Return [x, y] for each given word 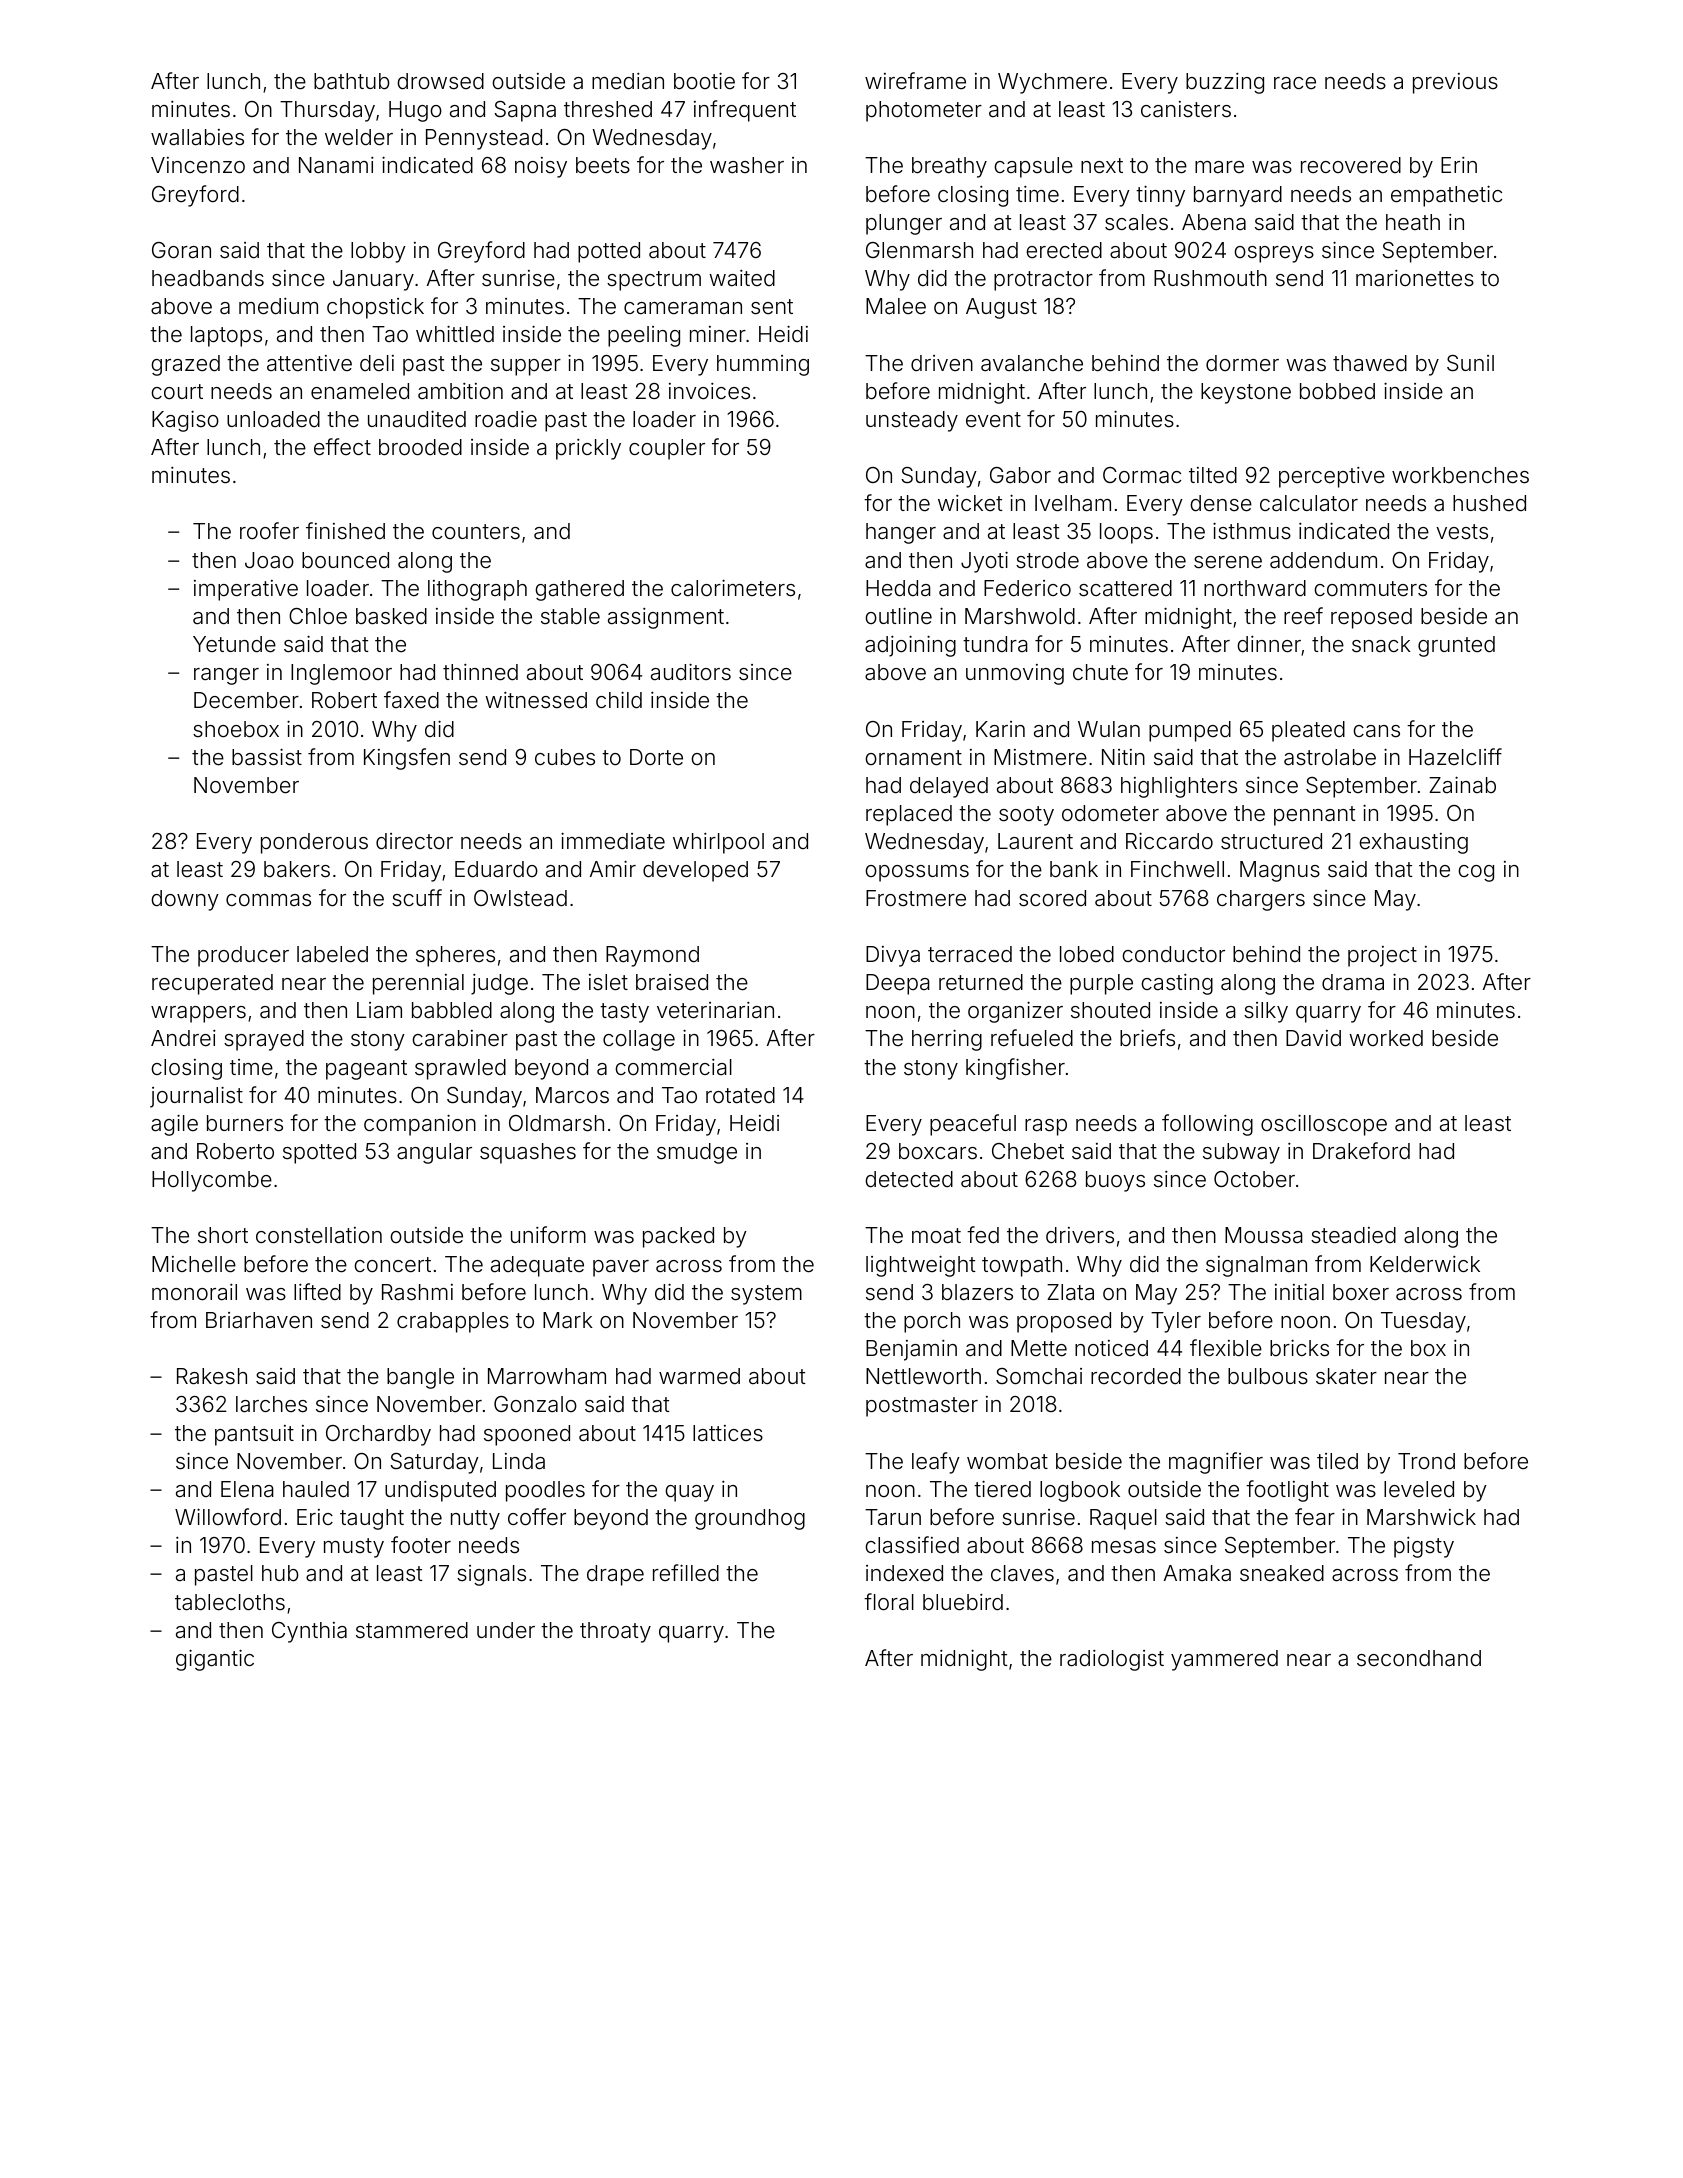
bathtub [352, 81]
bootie [704, 81]
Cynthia [309, 1632]
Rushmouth [1210, 278]
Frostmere [916, 898]
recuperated [212, 984]
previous [1455, 83]
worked [1386, 1038]
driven [942, 363]
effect [342, 447]
